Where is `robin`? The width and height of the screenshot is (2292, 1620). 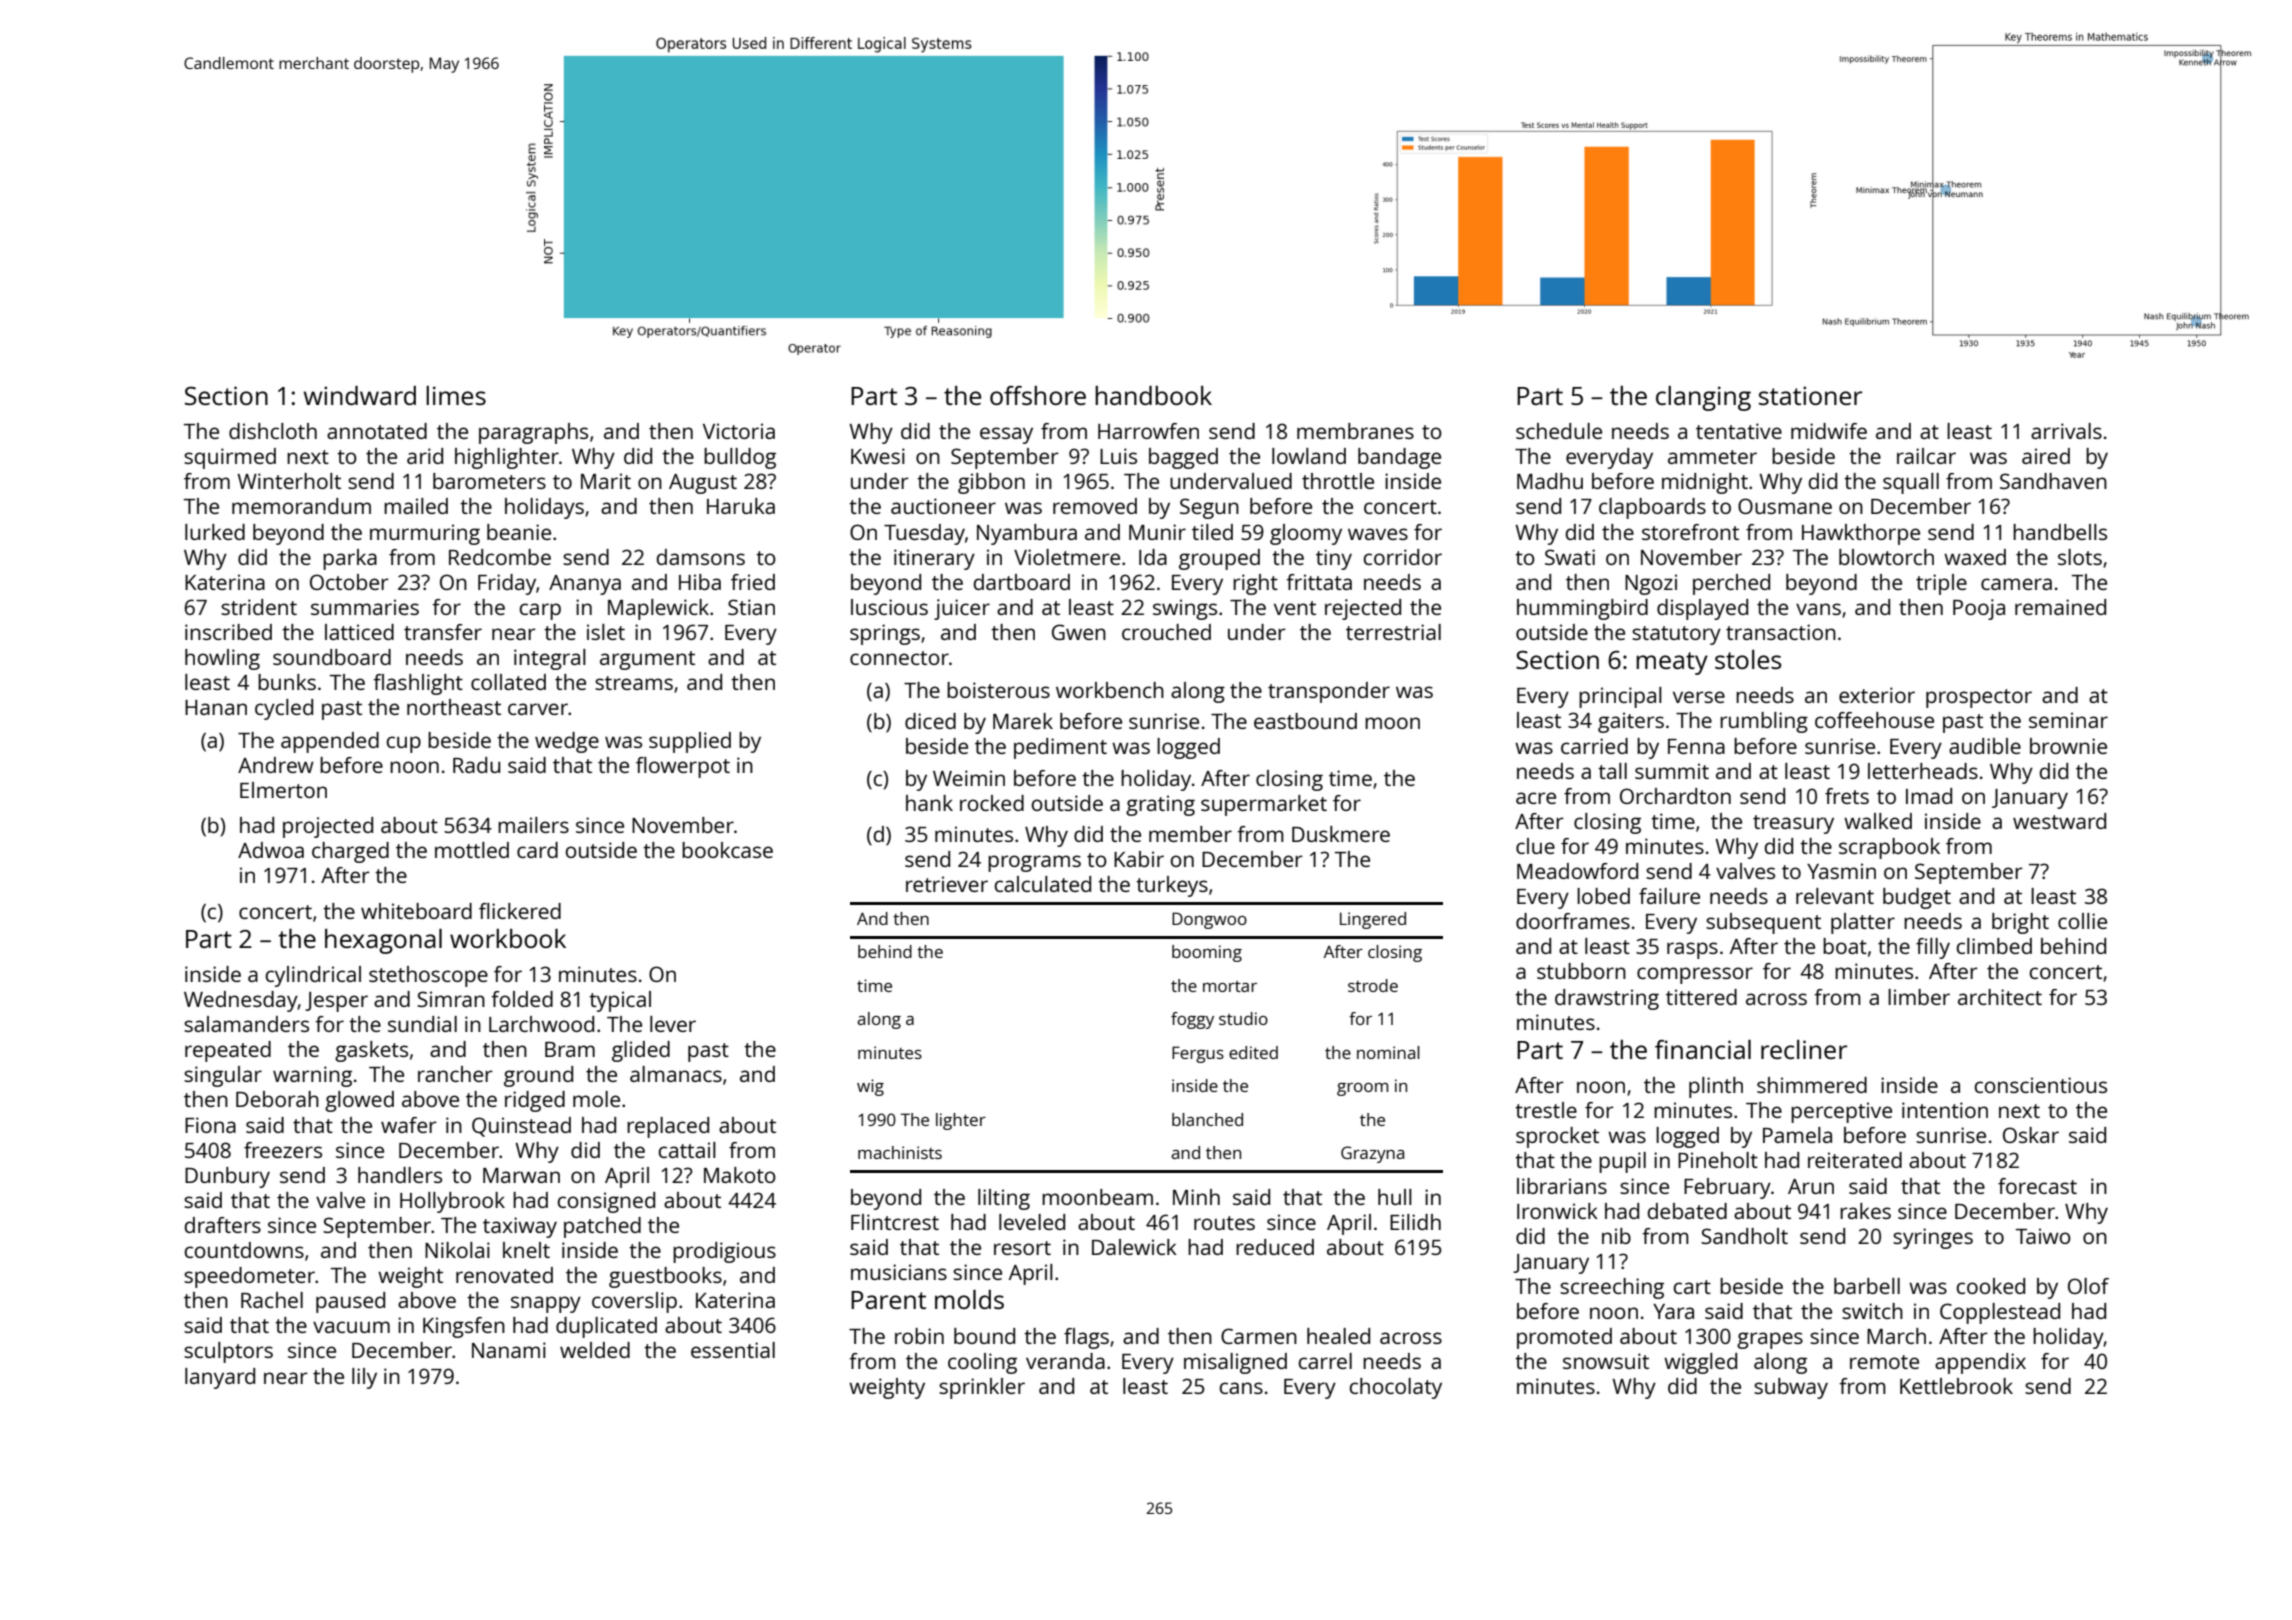 robin is located at coordinates (919, 1336).
